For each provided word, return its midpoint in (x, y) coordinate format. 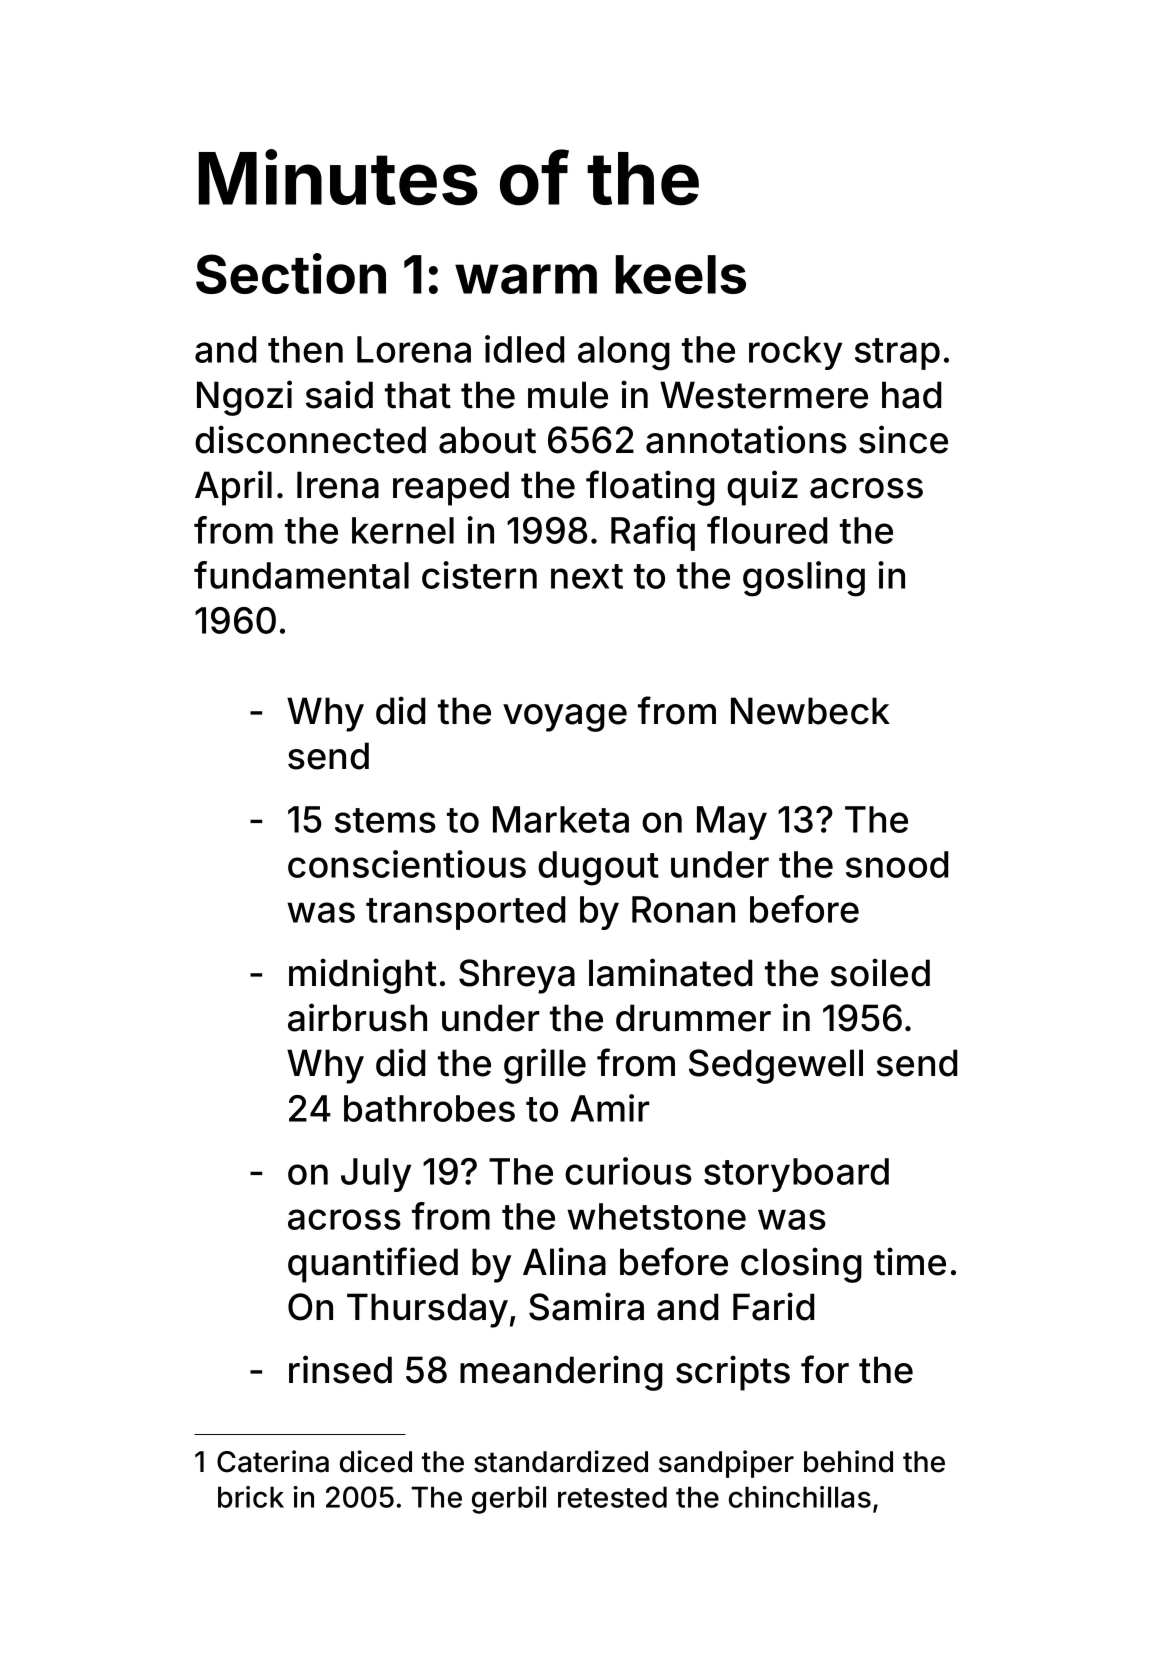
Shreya (517, 976)
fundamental (301, 575)
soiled (880, 972)
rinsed (340, 1369)
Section (291, 273)
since (903, 439)
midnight (363, 976)
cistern (479, 575)
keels (681, 274)
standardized (561, 1461)
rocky (795, 353)
